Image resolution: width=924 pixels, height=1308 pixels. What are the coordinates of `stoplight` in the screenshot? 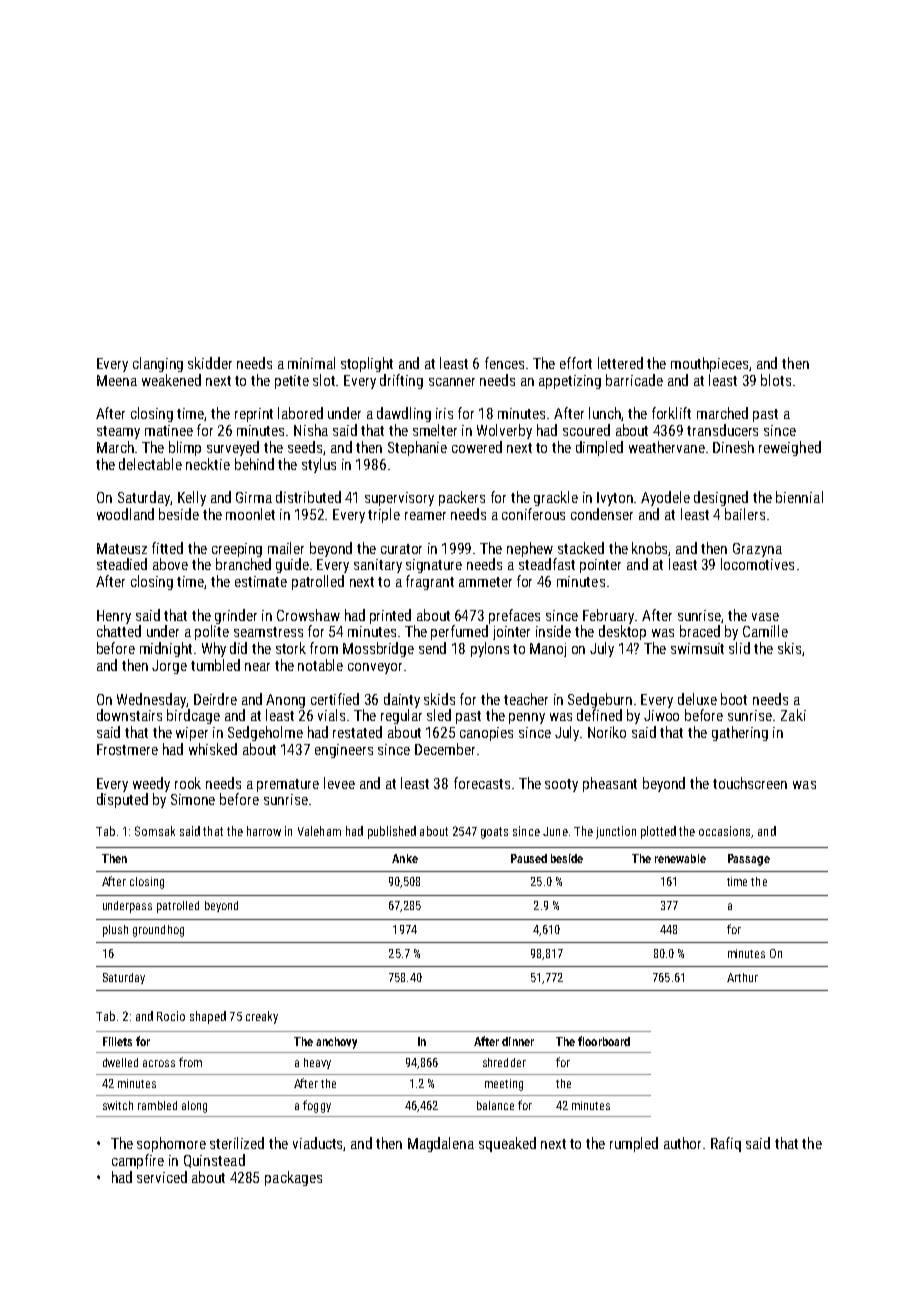 It's located at (367, 364).
